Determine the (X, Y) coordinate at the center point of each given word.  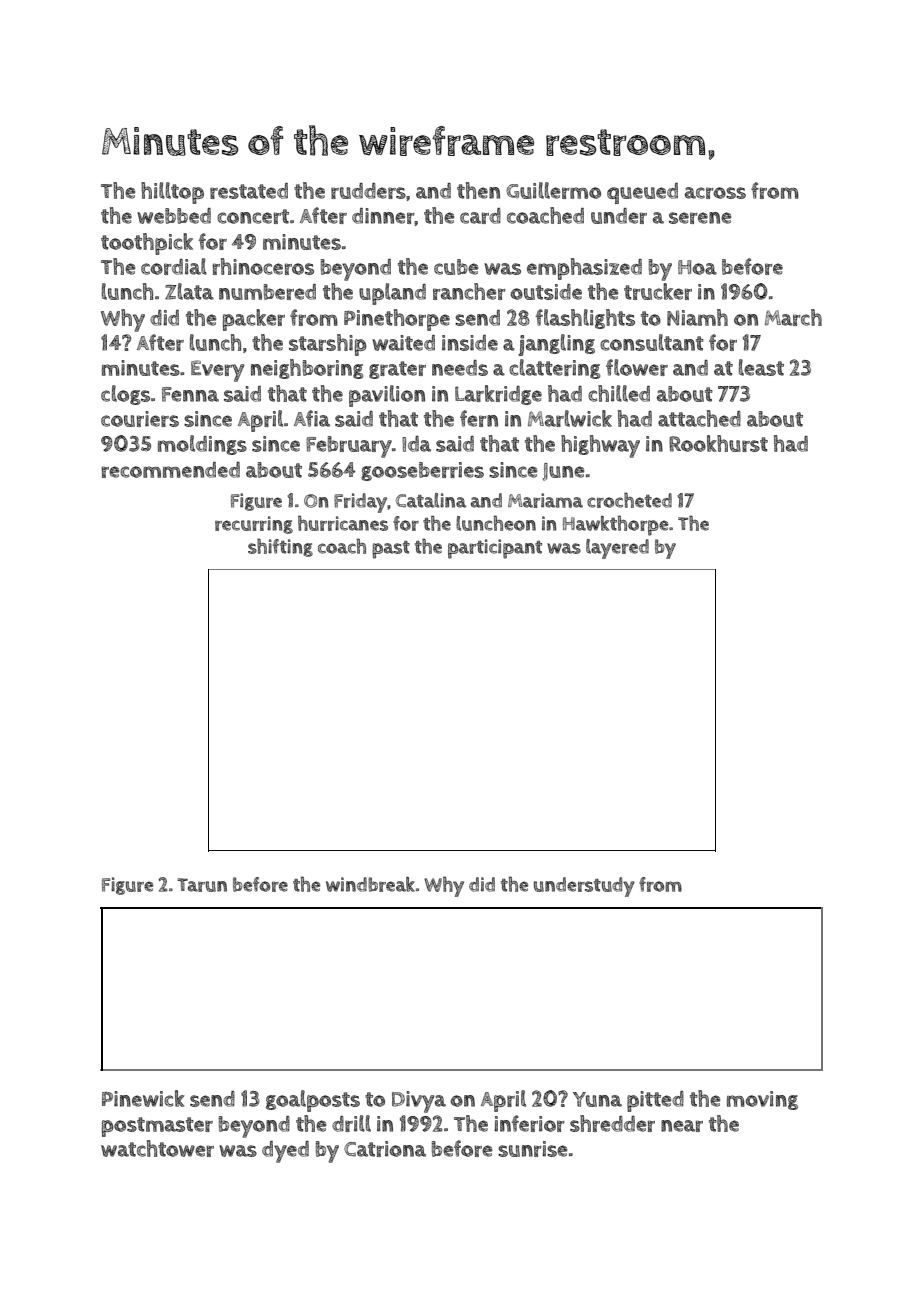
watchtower (157, 1148)
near (682, 1126)
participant (495, 549)
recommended (171, 470)
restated (249, 191)
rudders (368, 191)
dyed (285, 1152)
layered (617, 549)
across (715, 193)
